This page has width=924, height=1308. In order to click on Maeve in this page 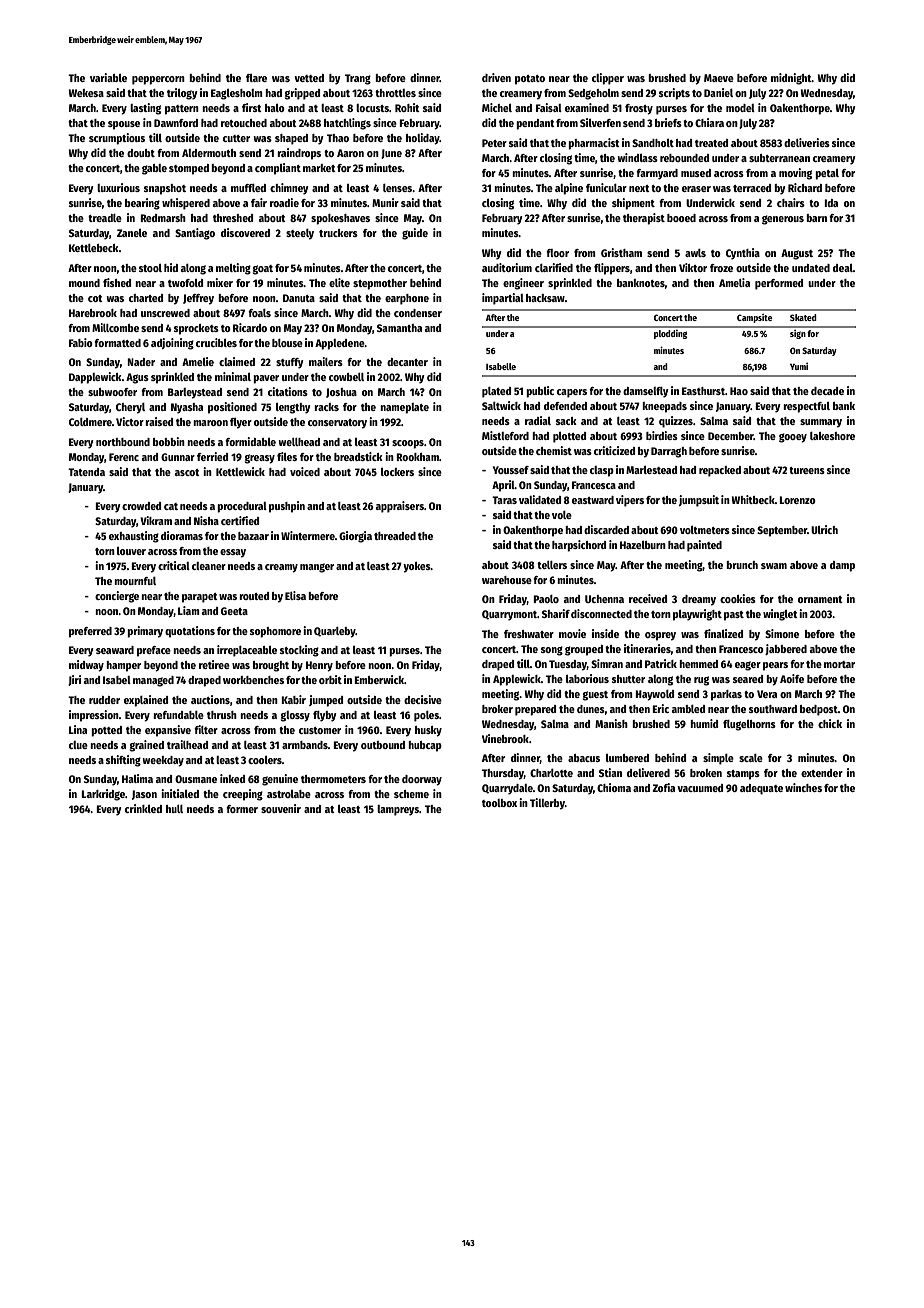, I will do `click(719, 78)`.
